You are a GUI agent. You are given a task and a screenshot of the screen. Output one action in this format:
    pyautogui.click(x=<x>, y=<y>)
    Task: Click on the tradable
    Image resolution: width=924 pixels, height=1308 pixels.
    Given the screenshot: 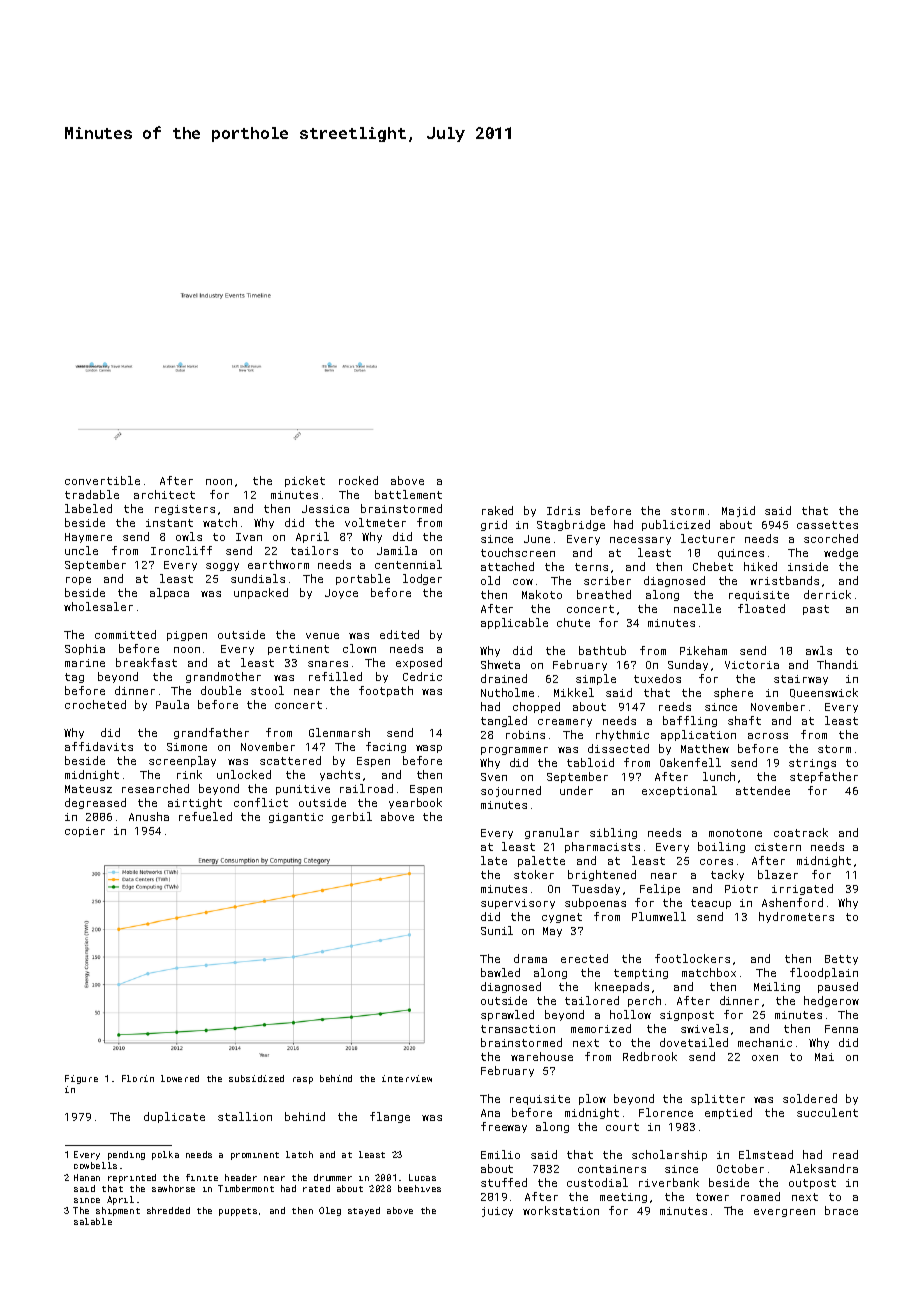 What is the action you would take?
    pyautogui.click(x=92, y=494)
